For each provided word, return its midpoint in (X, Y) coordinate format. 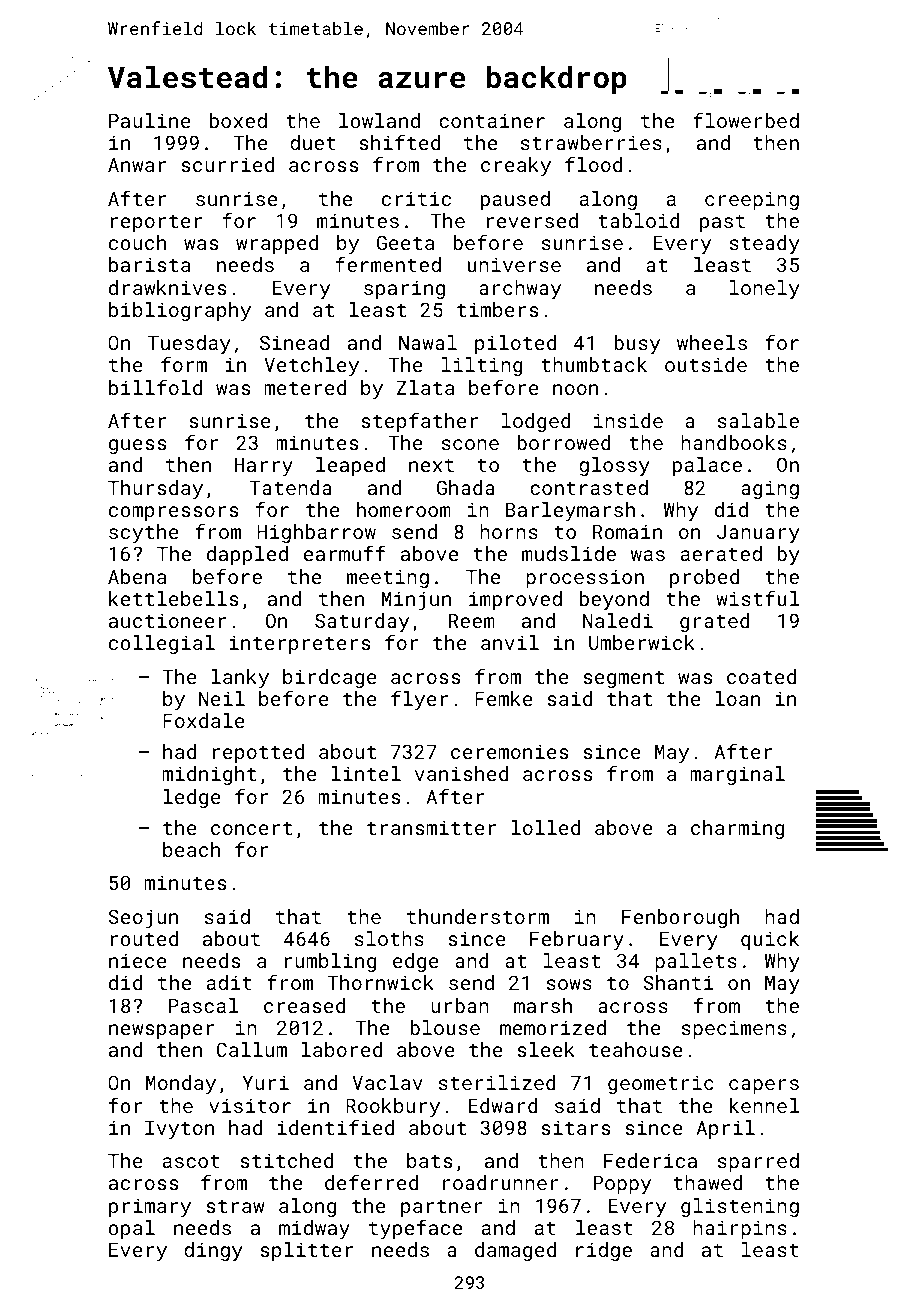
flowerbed (746, 120)
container (492, 120)
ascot (191, 1161)
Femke (504, 698)
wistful (757, 598)
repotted (258, 753)
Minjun (416, 601)
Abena (137, 576)
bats (429, 1160)
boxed (238, 120)
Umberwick (642, 642)
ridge (604, 1251)
